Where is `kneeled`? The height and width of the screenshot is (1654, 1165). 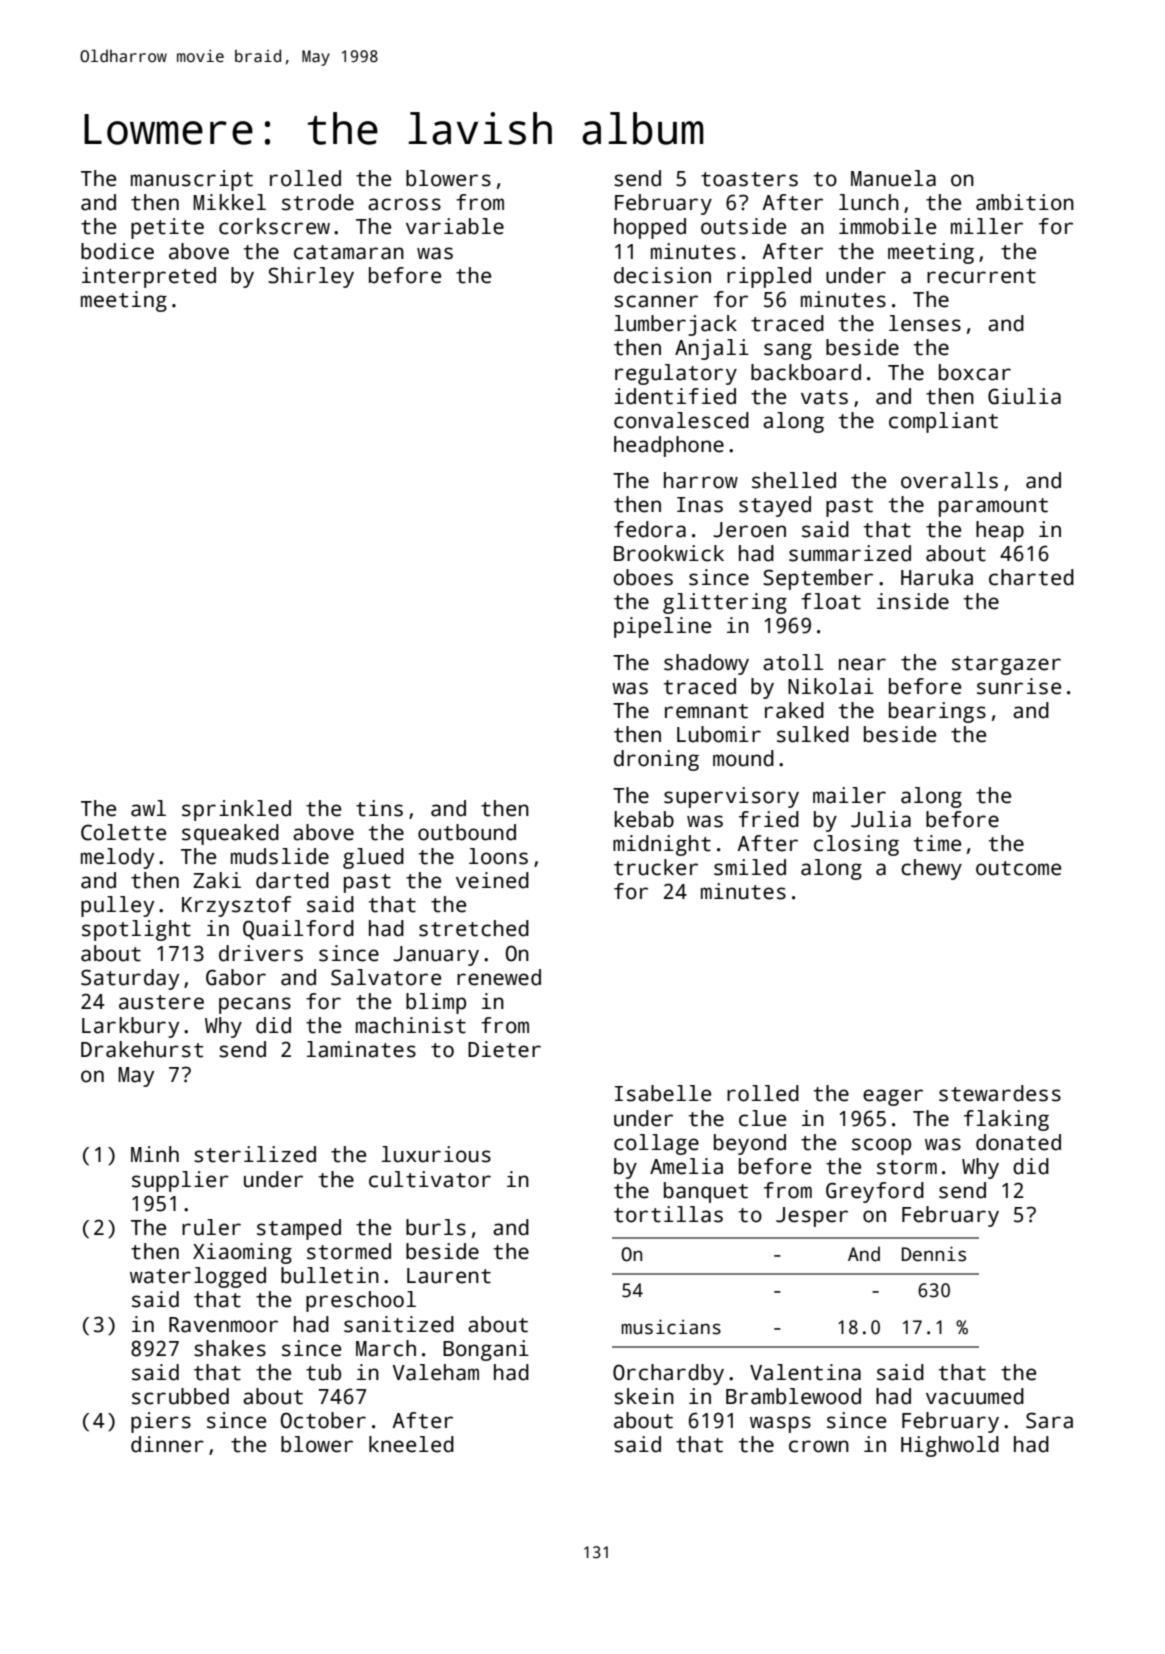 kneeled is located at coordinates (411, 1444).
